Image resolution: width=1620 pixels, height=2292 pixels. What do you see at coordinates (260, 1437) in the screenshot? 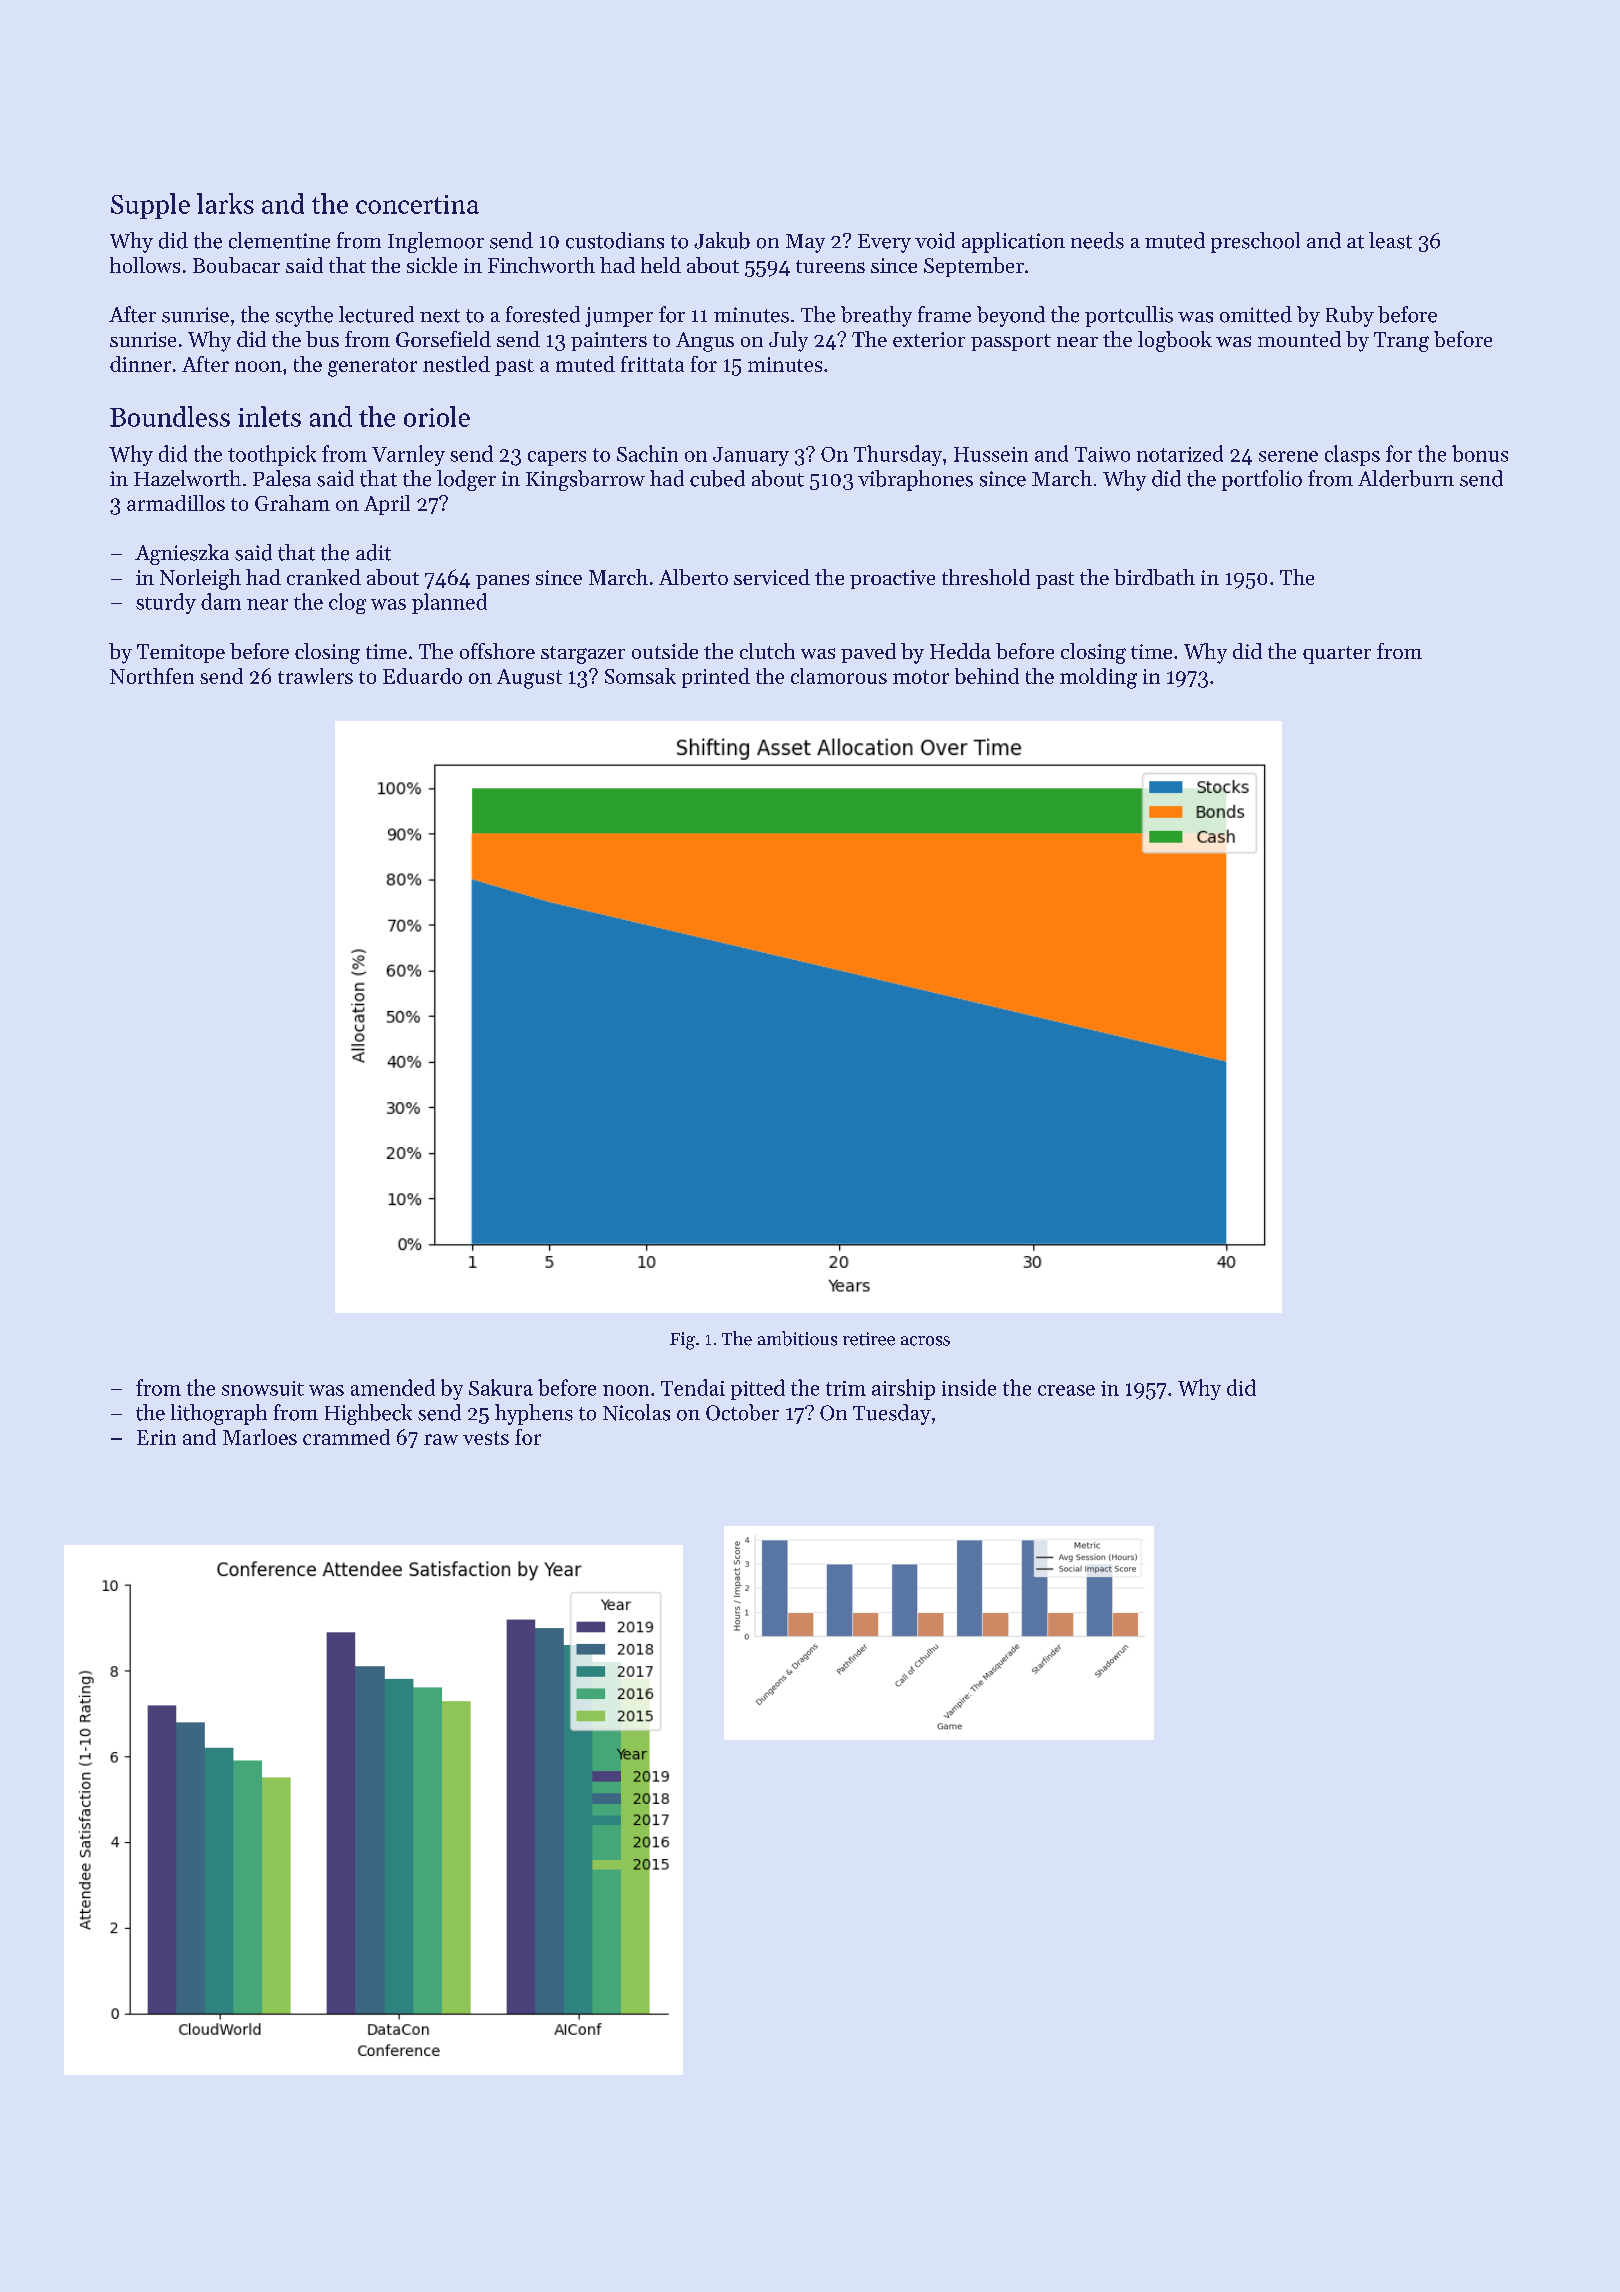
I see `Marloes` at bounding box center [260, 1437].
